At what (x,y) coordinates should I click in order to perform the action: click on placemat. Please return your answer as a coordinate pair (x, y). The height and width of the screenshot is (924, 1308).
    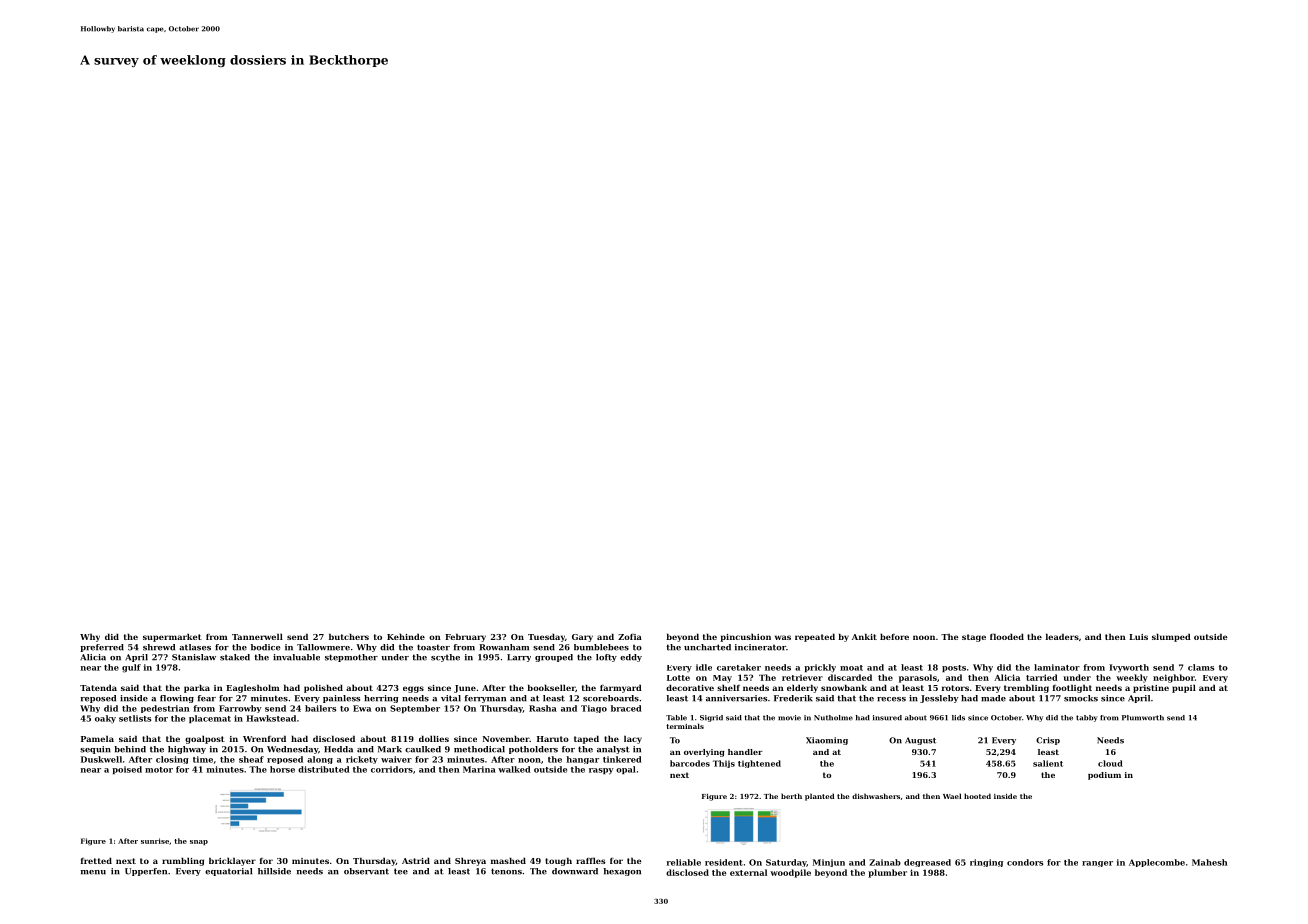
    Looking at the image, I should click on (210, 719).
